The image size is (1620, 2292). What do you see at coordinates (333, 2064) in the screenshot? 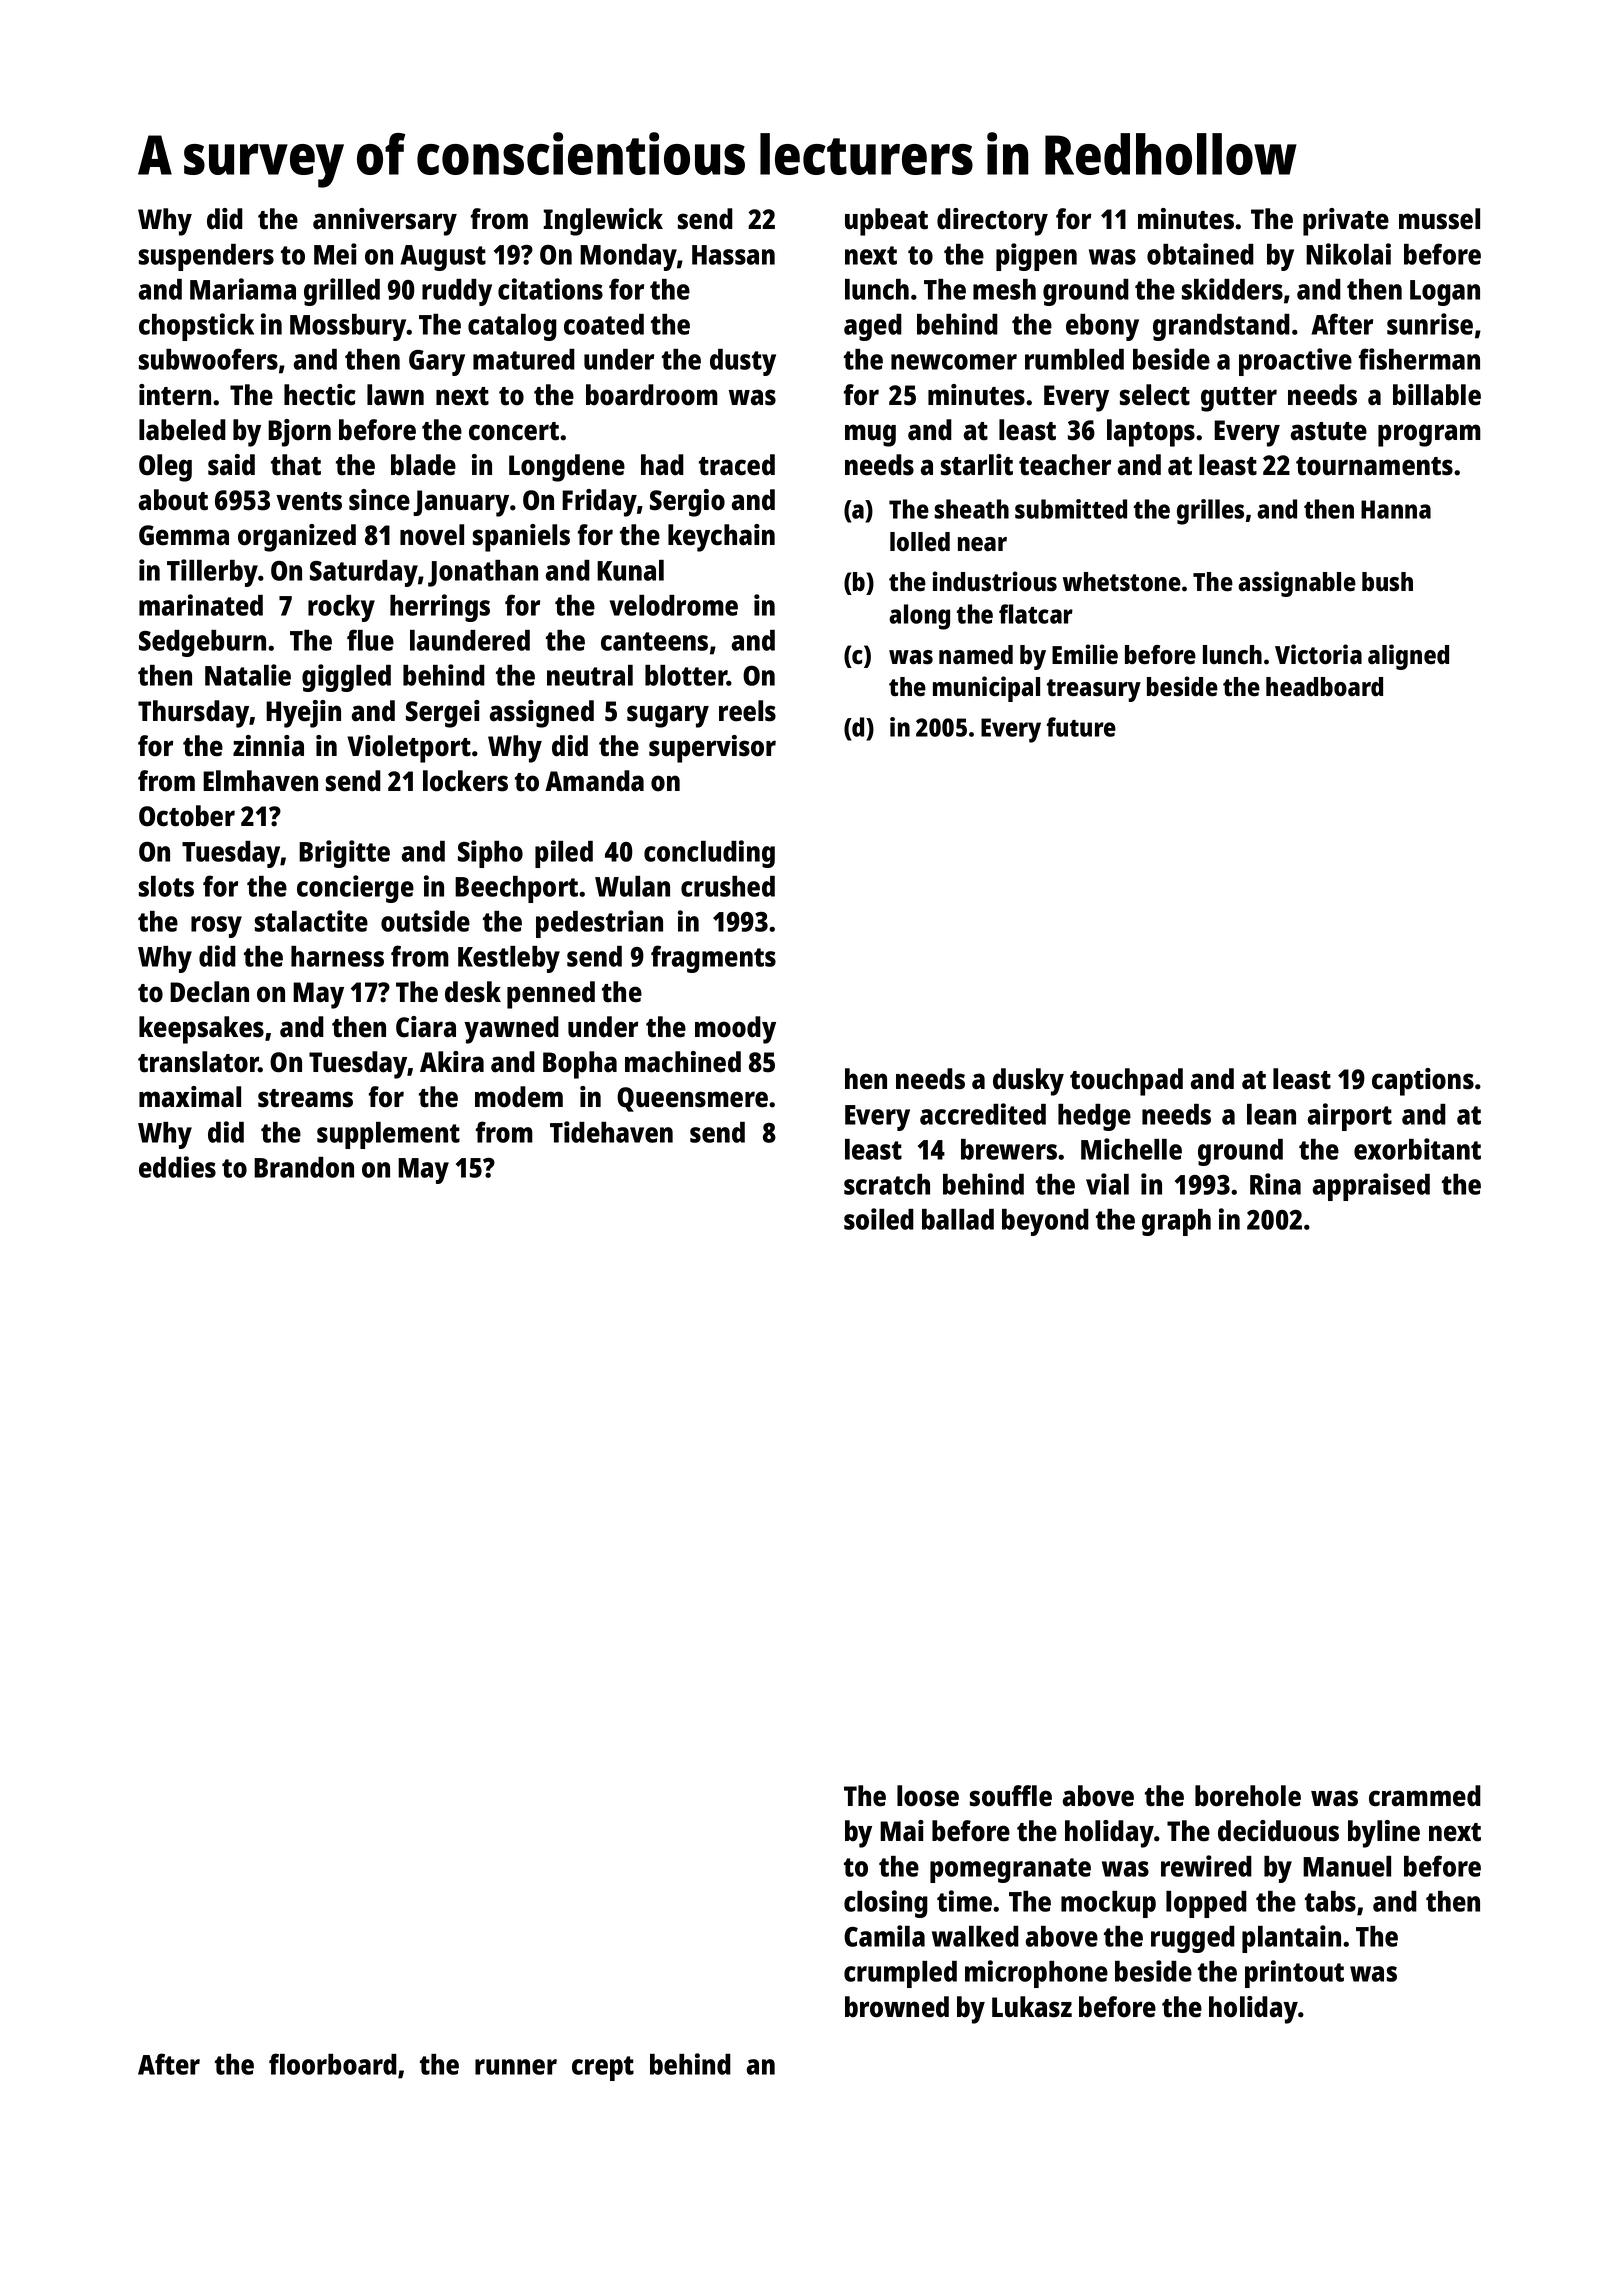
I see `floorboard` at bounding box center [333, 2064].
